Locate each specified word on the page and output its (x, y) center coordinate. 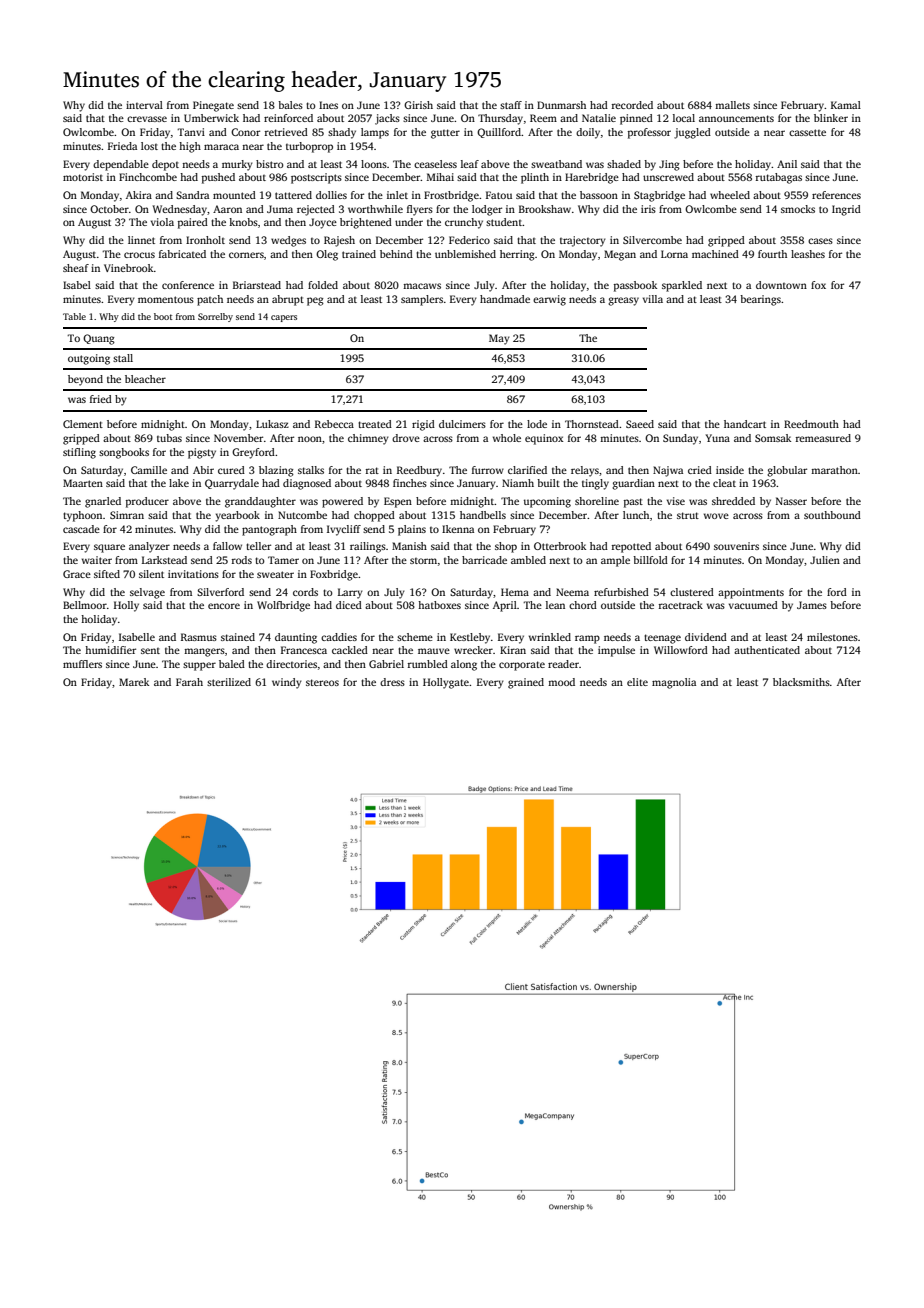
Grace (77, 574)
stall (123, 358)
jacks (387, 119)
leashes (808, 254)
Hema (515, 592)
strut (688, 515)
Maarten (83, 483)
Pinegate (213, 106)
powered (342, 502)
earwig (549, 300)
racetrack (681, 605)
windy (287, 683)
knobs (243, 222)
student (504, 222)
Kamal (846, 105)
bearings (760, 300)
